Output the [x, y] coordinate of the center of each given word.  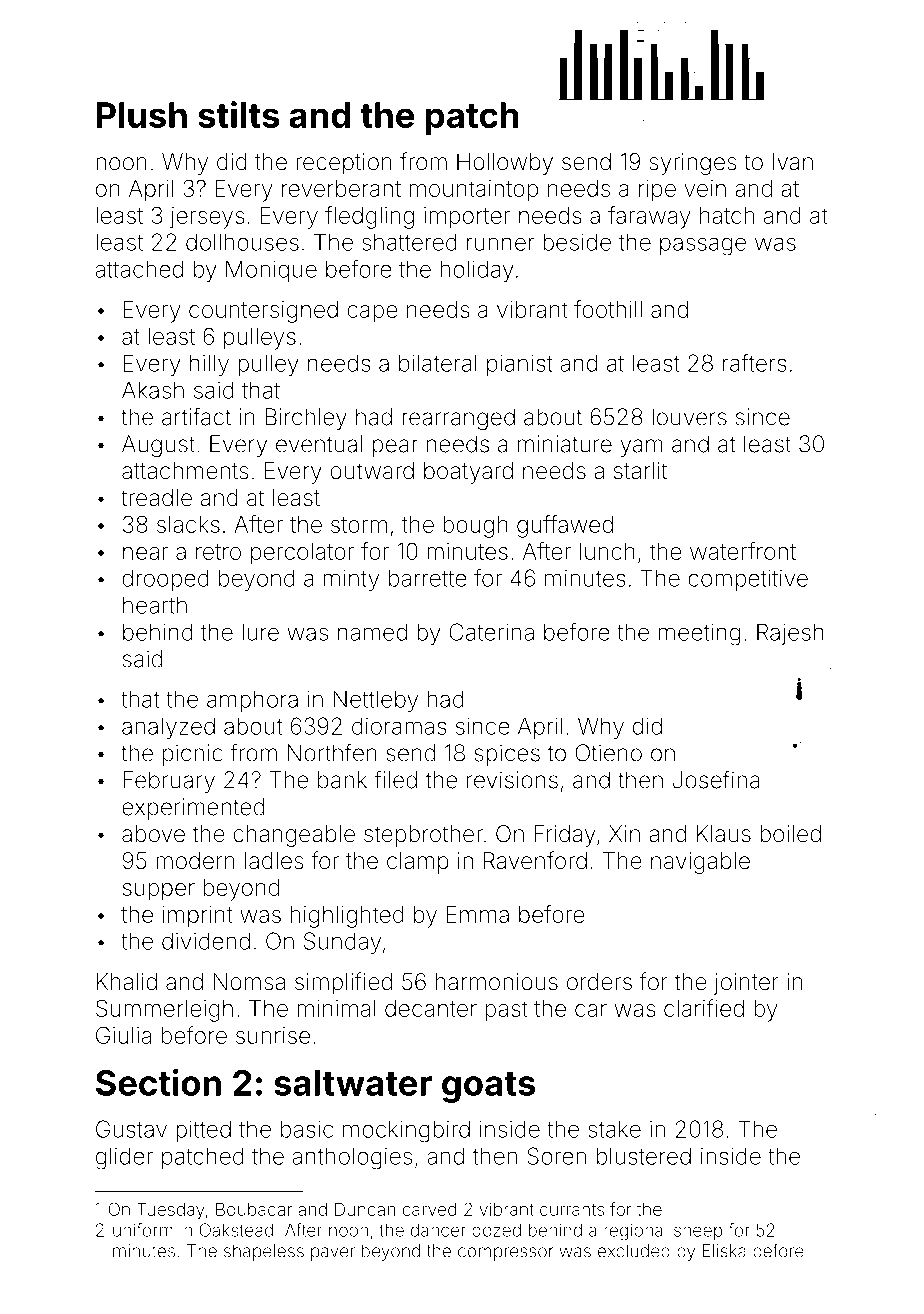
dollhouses [242, 242]
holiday [477, 271]
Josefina [716, 779]
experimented [193, 809]
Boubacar [254, 1209]
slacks [188, 524]
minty [351, 580]
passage [703, 246]
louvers [689, 417]
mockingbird [406, 1131]
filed [395, 779]
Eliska [724, 1251]
